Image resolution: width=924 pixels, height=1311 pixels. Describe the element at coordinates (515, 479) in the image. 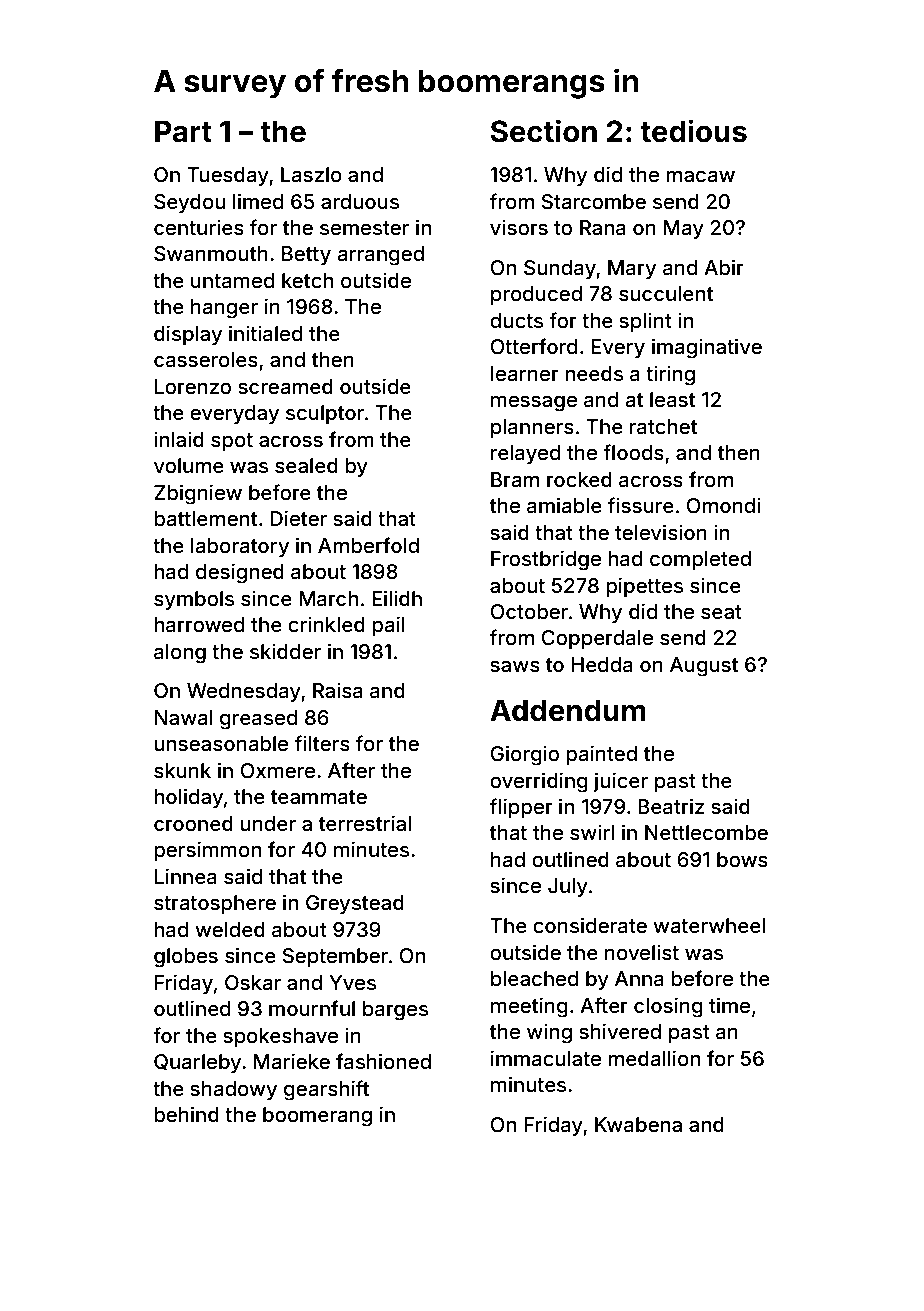

I see `Bram` at that location.
